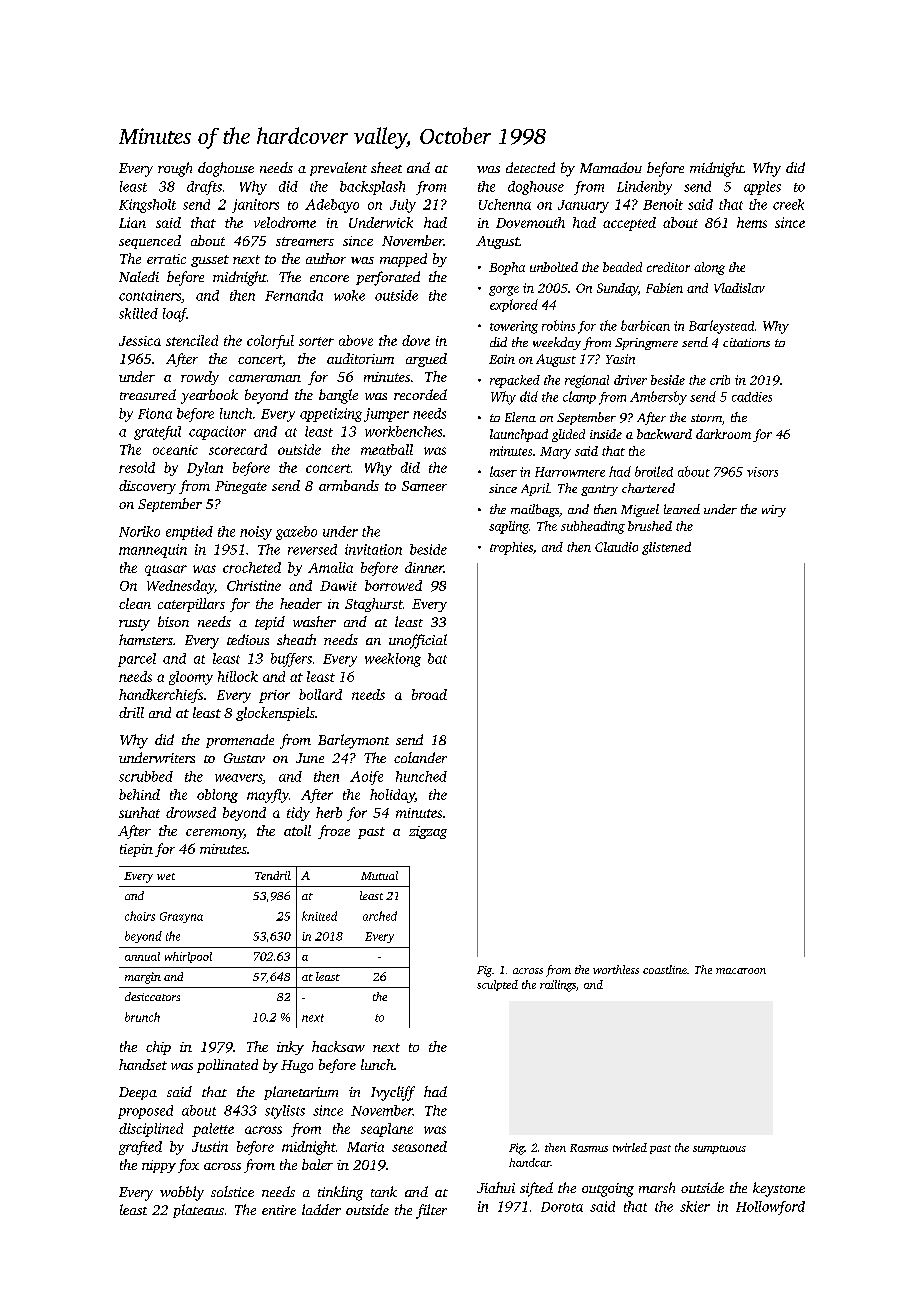  I want to click on stylists, so click(285, 1112).
